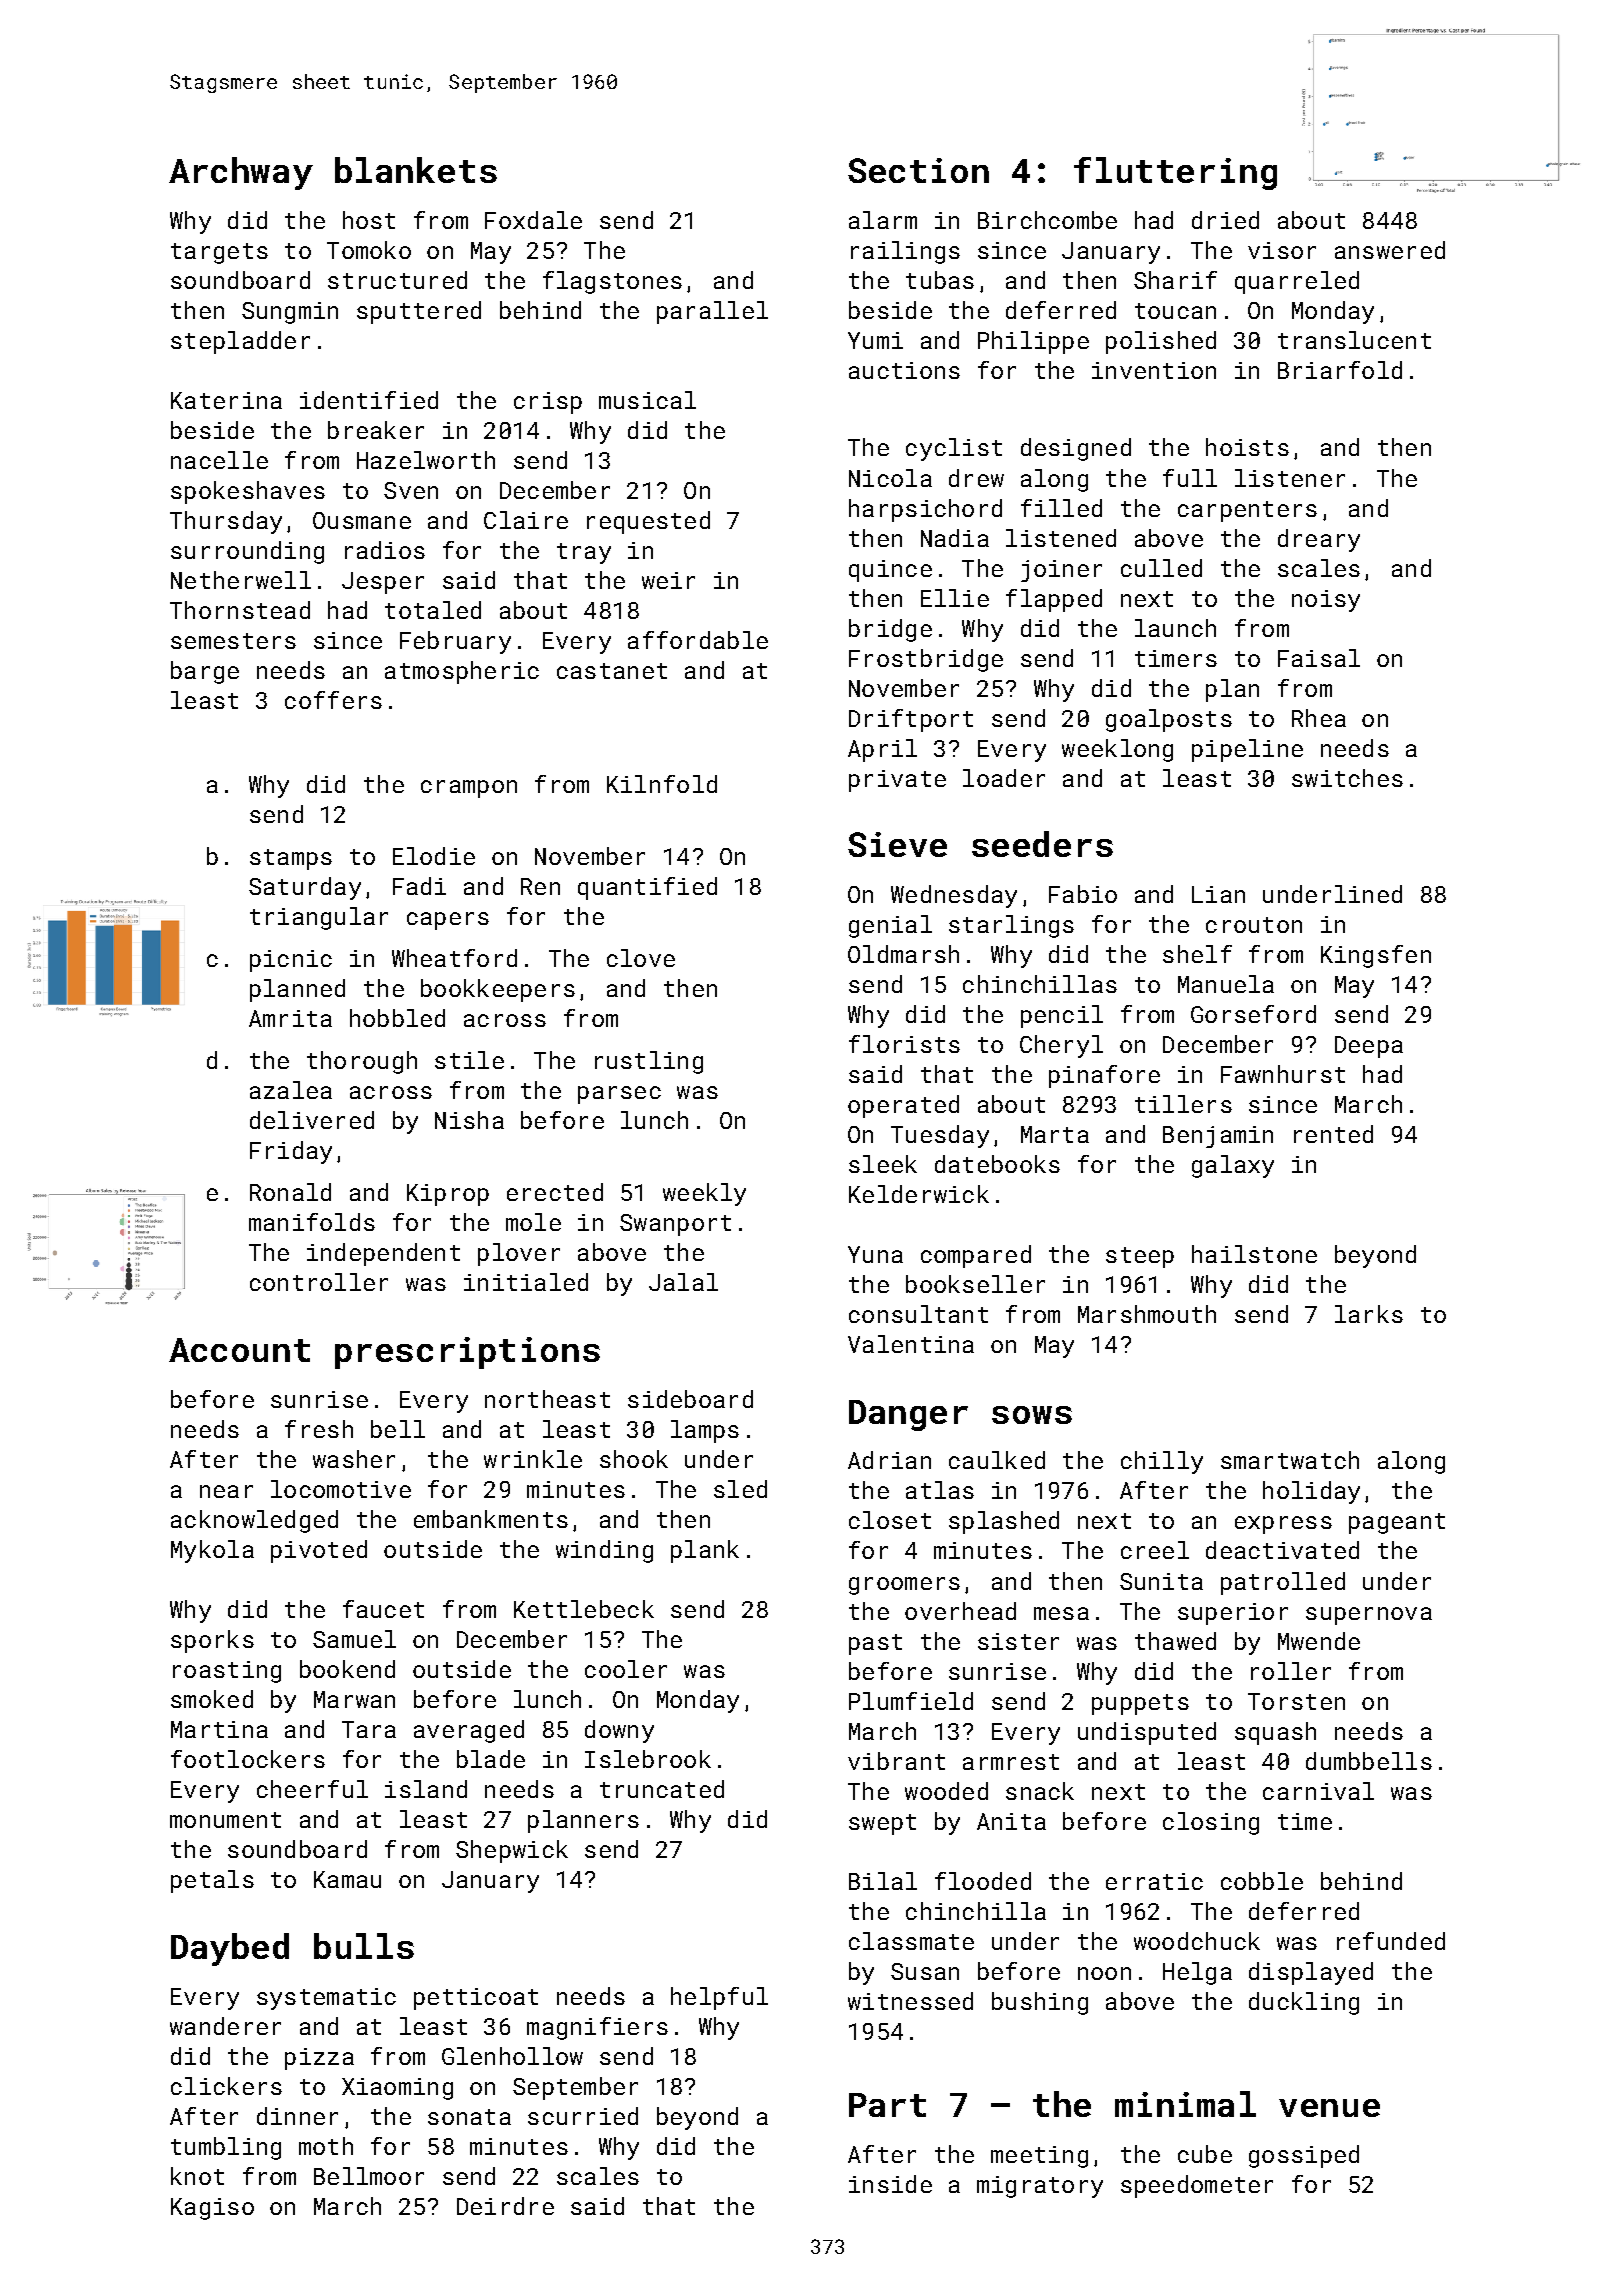  I want to click on atmospheric, so click(462, 672).
